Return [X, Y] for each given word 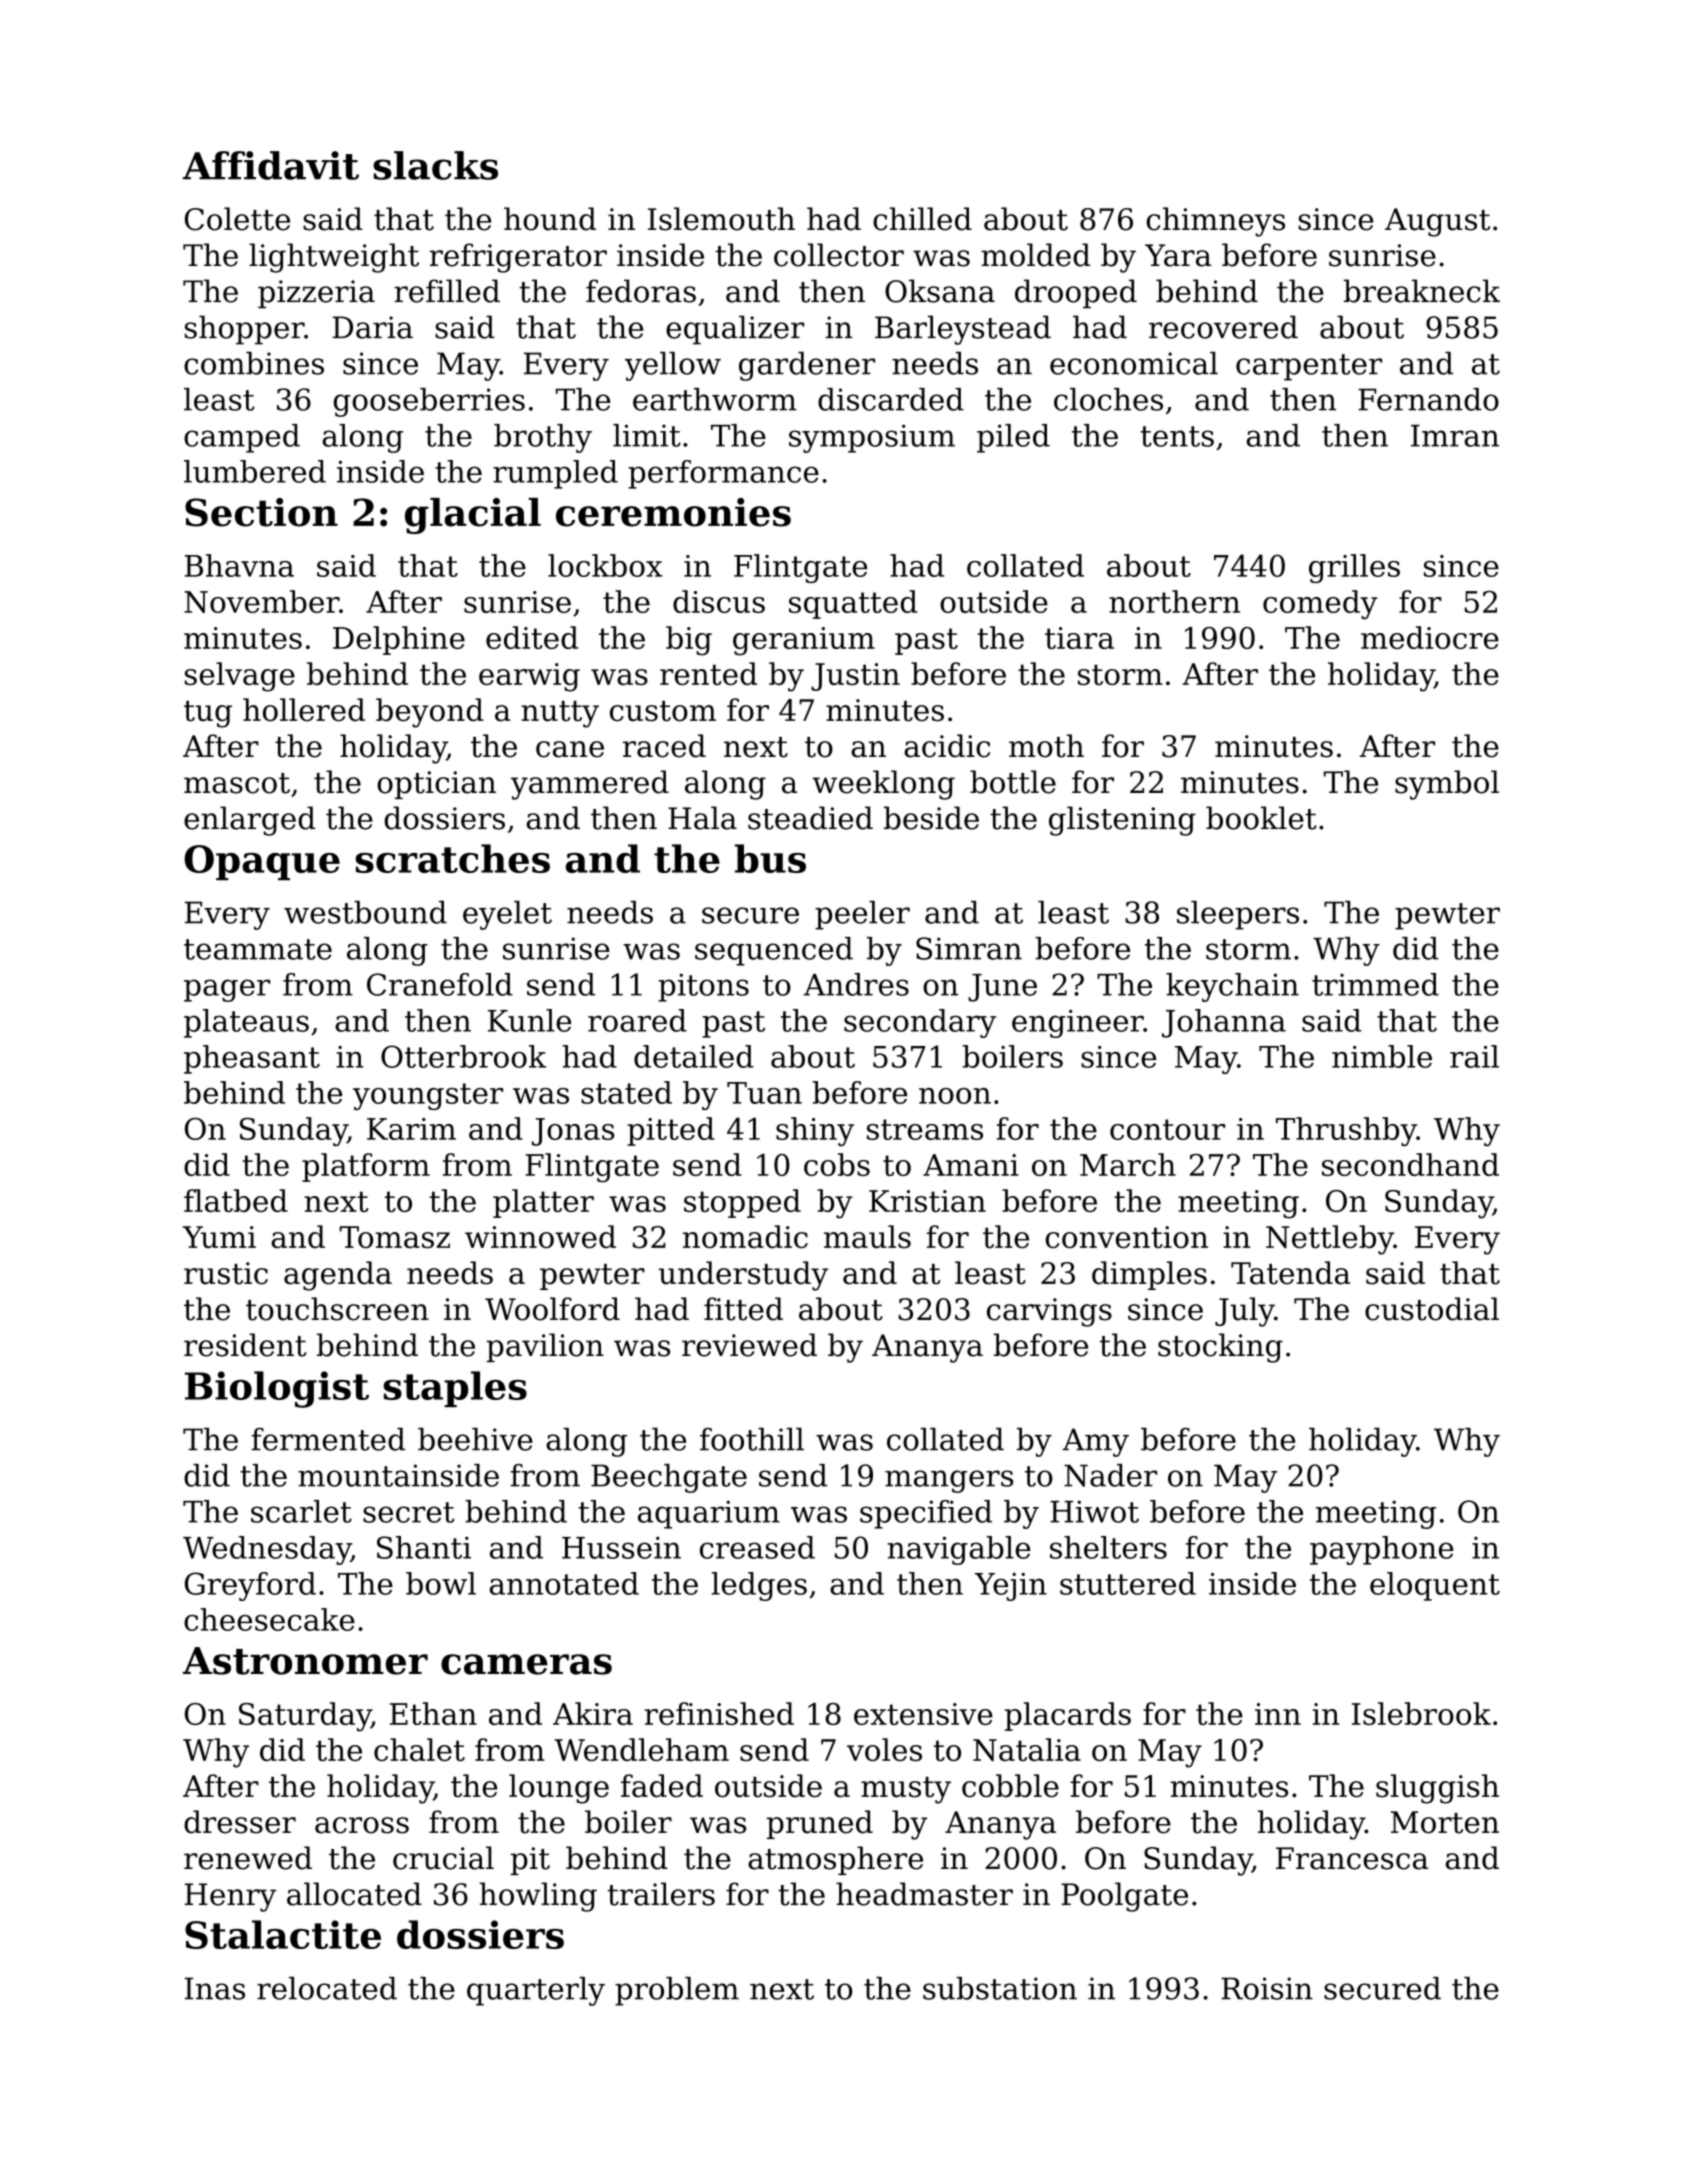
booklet [1261, 818]
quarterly [536, 1991]
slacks [435, 165]
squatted [853, 604]
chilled [922, 219]
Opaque [262, 862]
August [1437, 222]
